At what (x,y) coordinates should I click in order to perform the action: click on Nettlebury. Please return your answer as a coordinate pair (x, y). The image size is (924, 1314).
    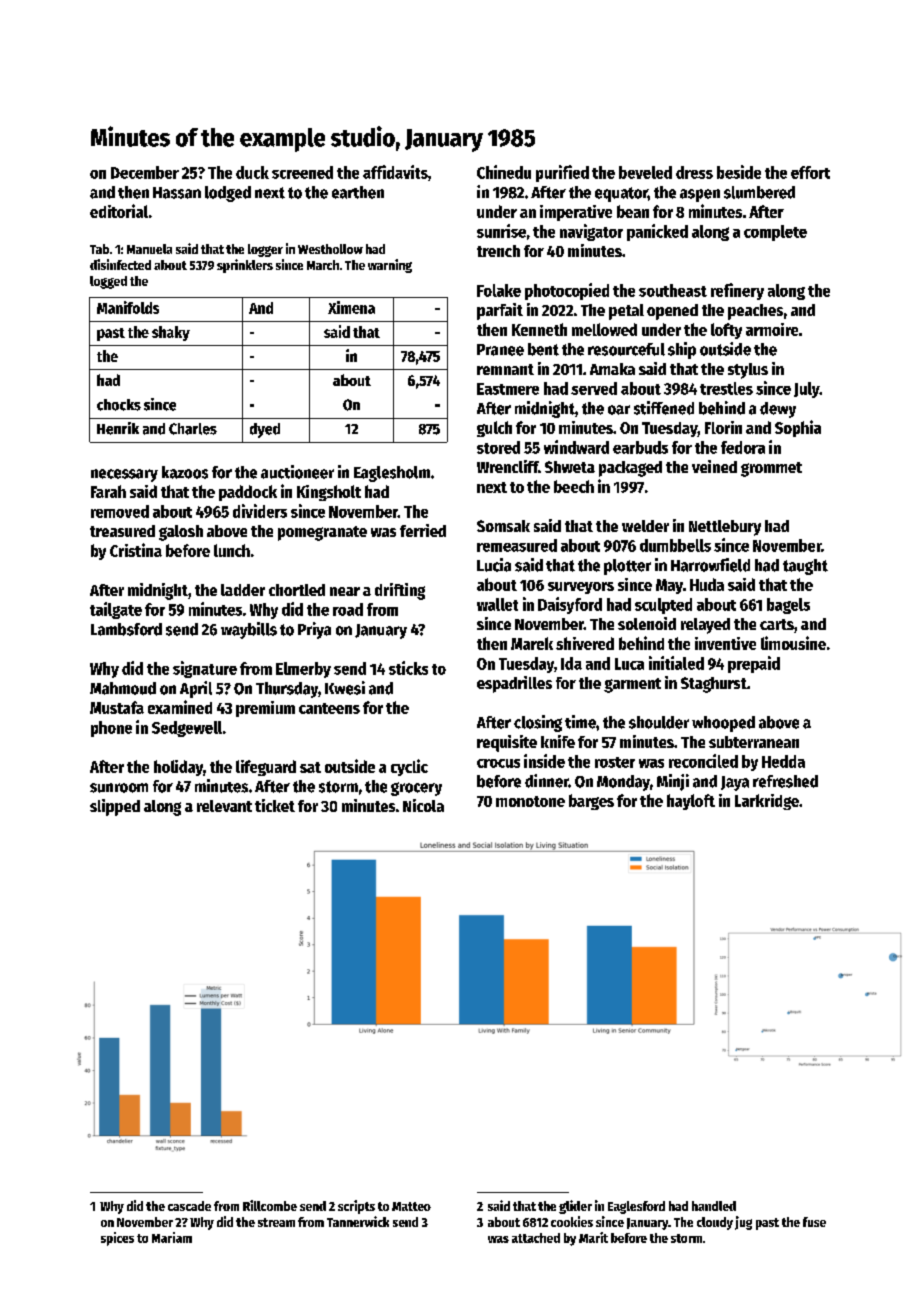
    Looking at the image, I should click on (725, 528).
